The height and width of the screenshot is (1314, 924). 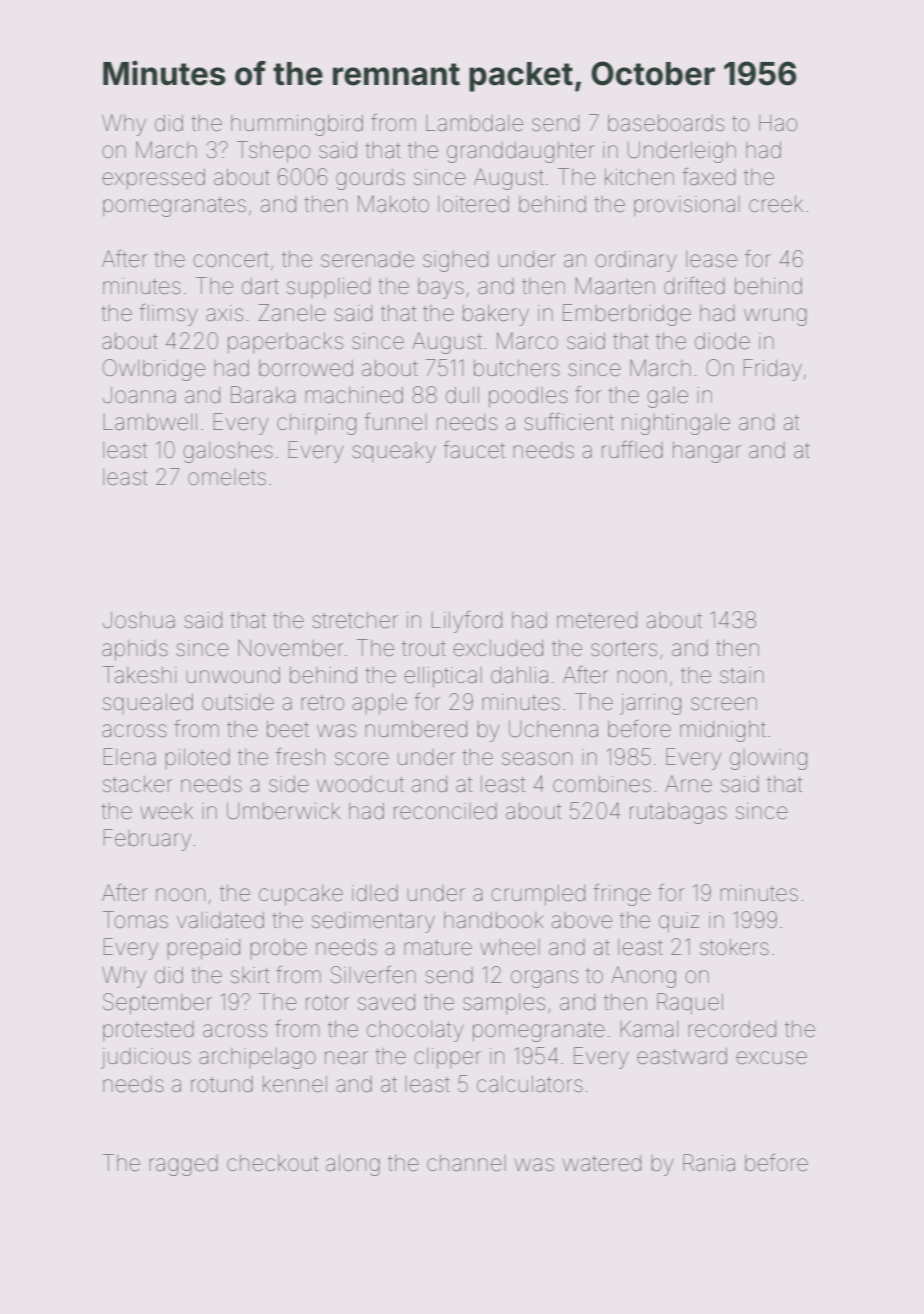 I want to click on Hao, so click(x=778, y=123).
